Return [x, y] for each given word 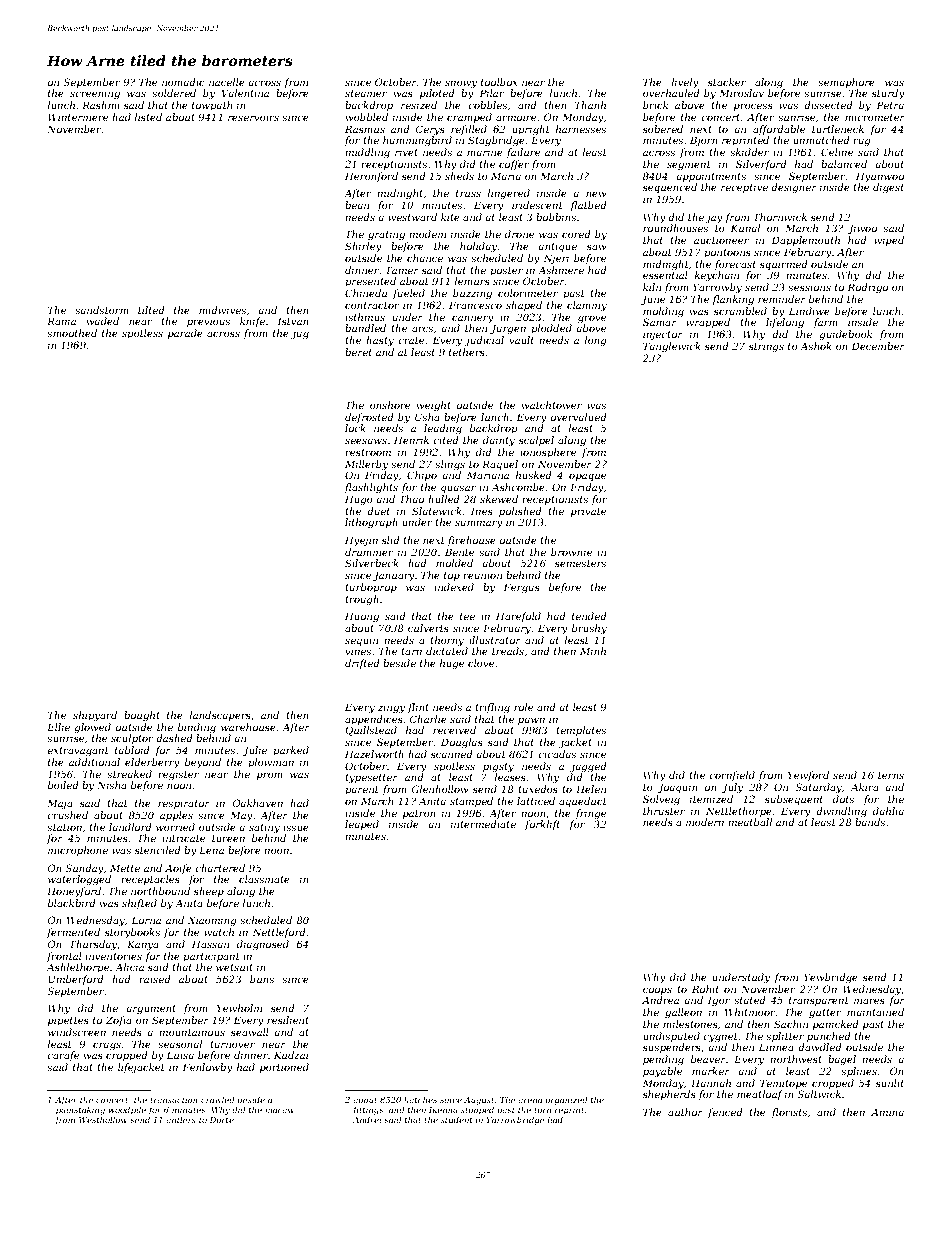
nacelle [227, 82]
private [588, 512]
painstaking [80, 1110]
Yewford [808, 776]
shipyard [95, 716]
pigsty [498, 767]
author [685, 1112]
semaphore [846, 83]
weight [434, 406]
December [878, 346]
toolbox [499, 82]
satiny [264, 828]
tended [589, 616]
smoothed [72, 333]
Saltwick [819, 1094]
